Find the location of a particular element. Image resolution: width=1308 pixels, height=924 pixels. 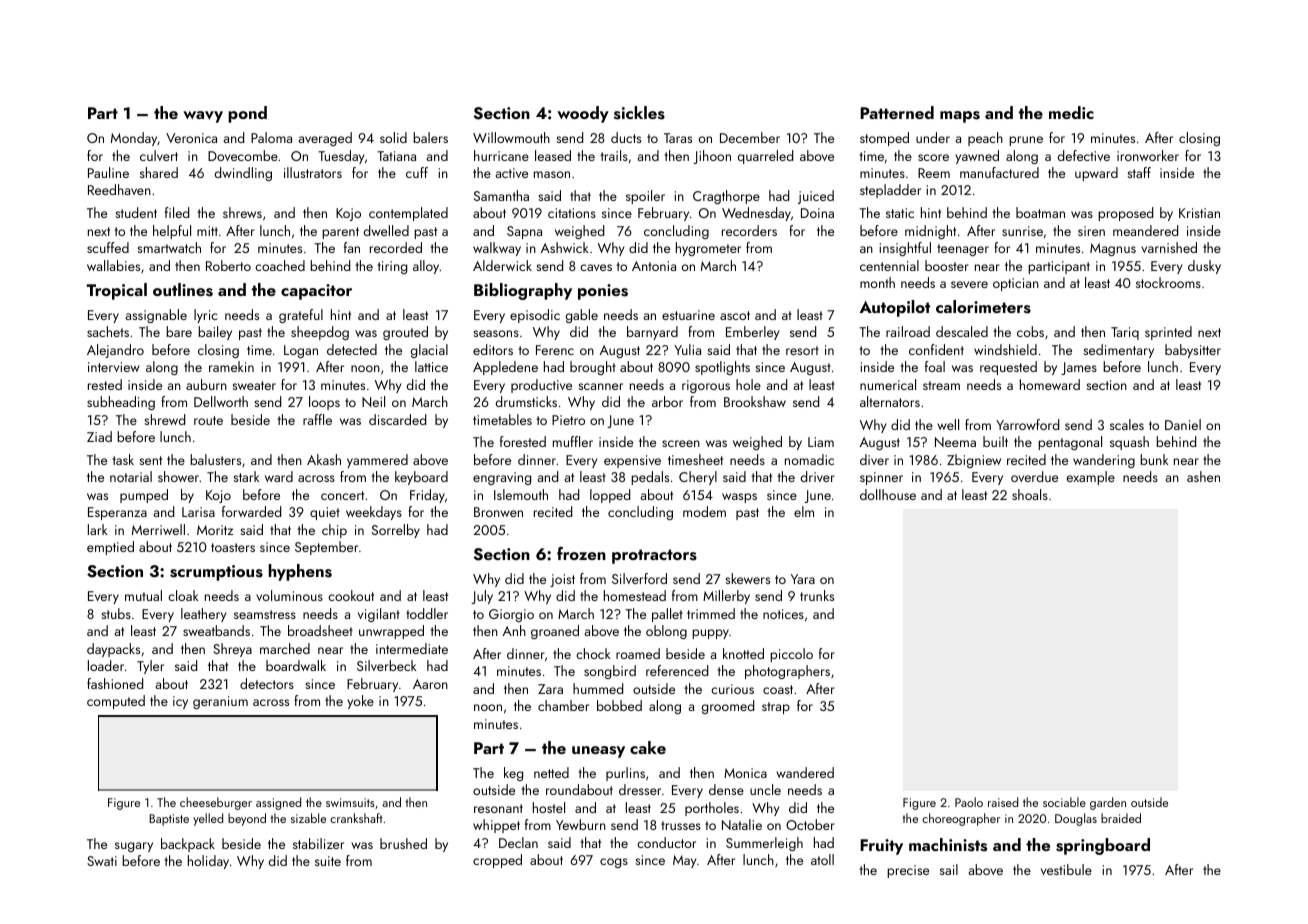

emptied is located at coordinates (110, 548).
